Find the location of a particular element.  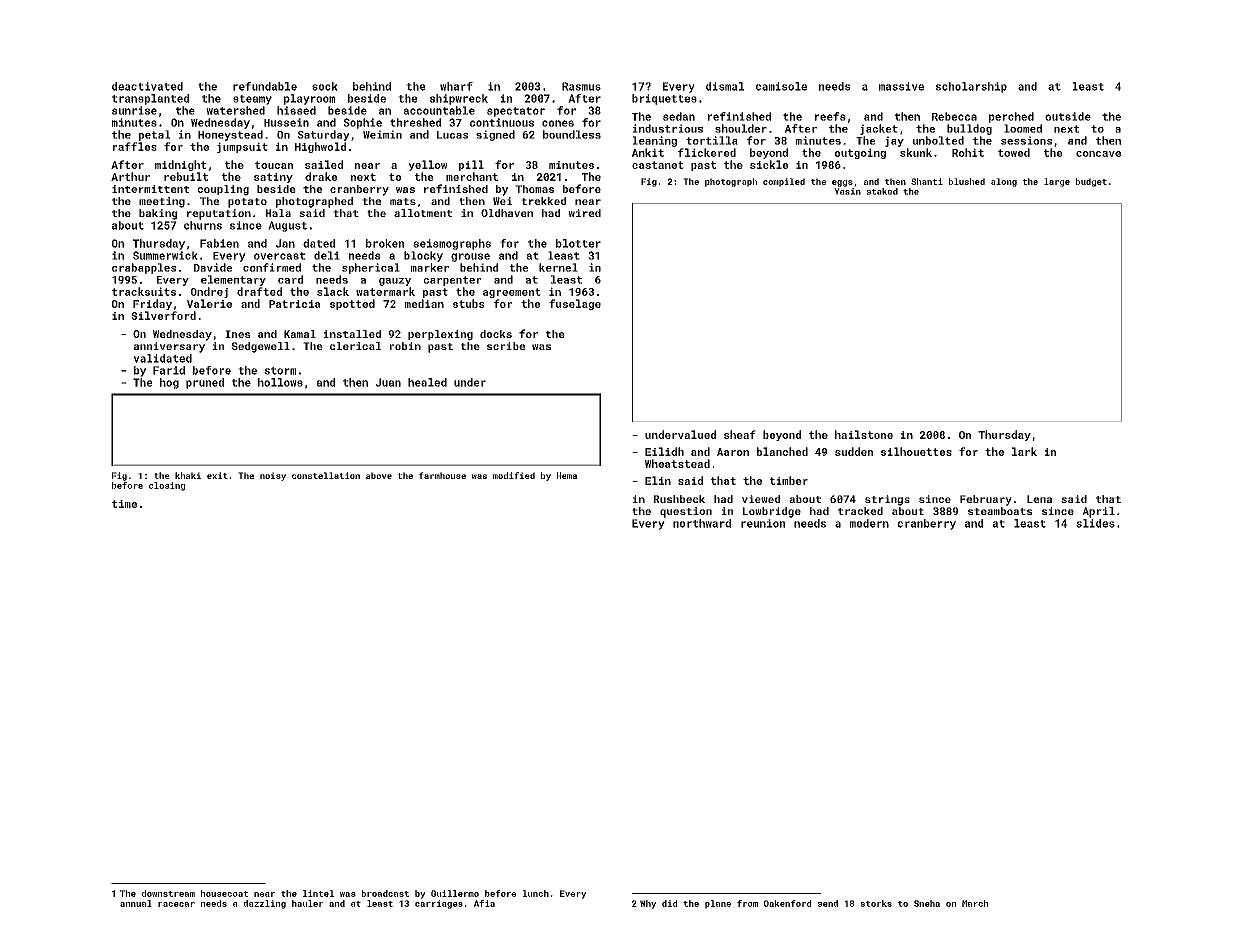

northward is located at coordinates (702, 523).
